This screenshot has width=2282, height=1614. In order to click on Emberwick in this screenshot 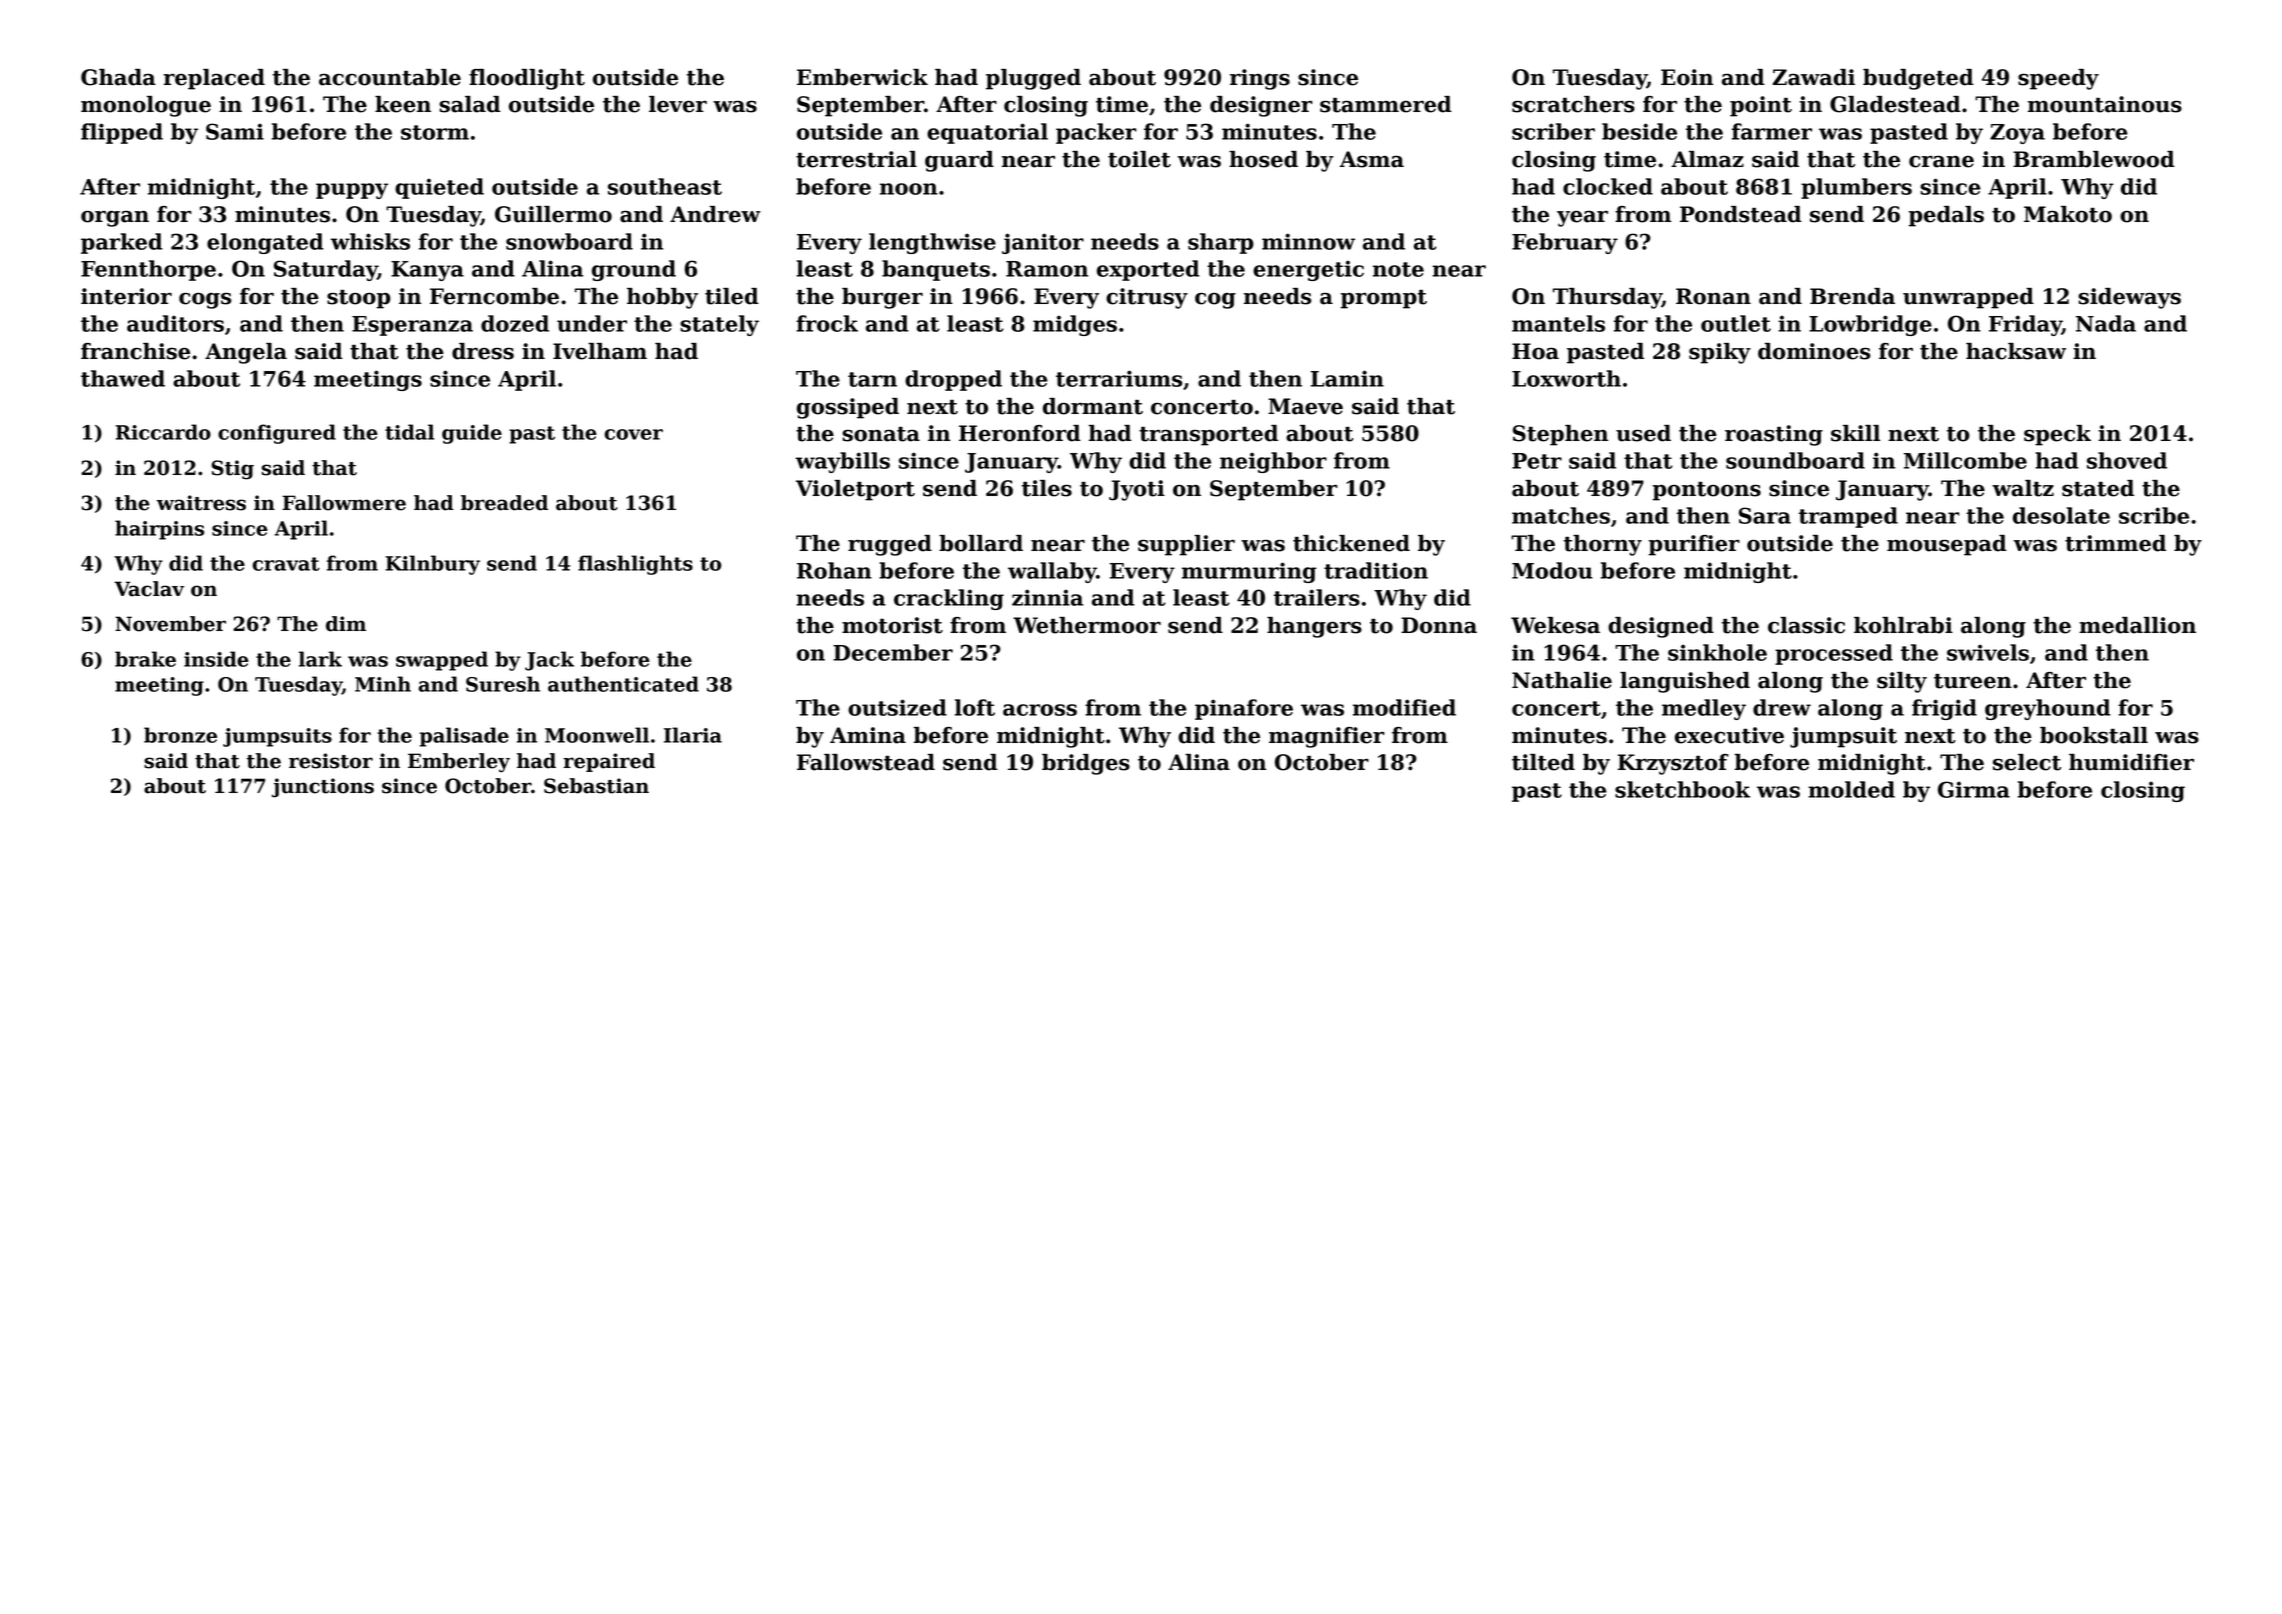, I will do `click(862, 77)`.
